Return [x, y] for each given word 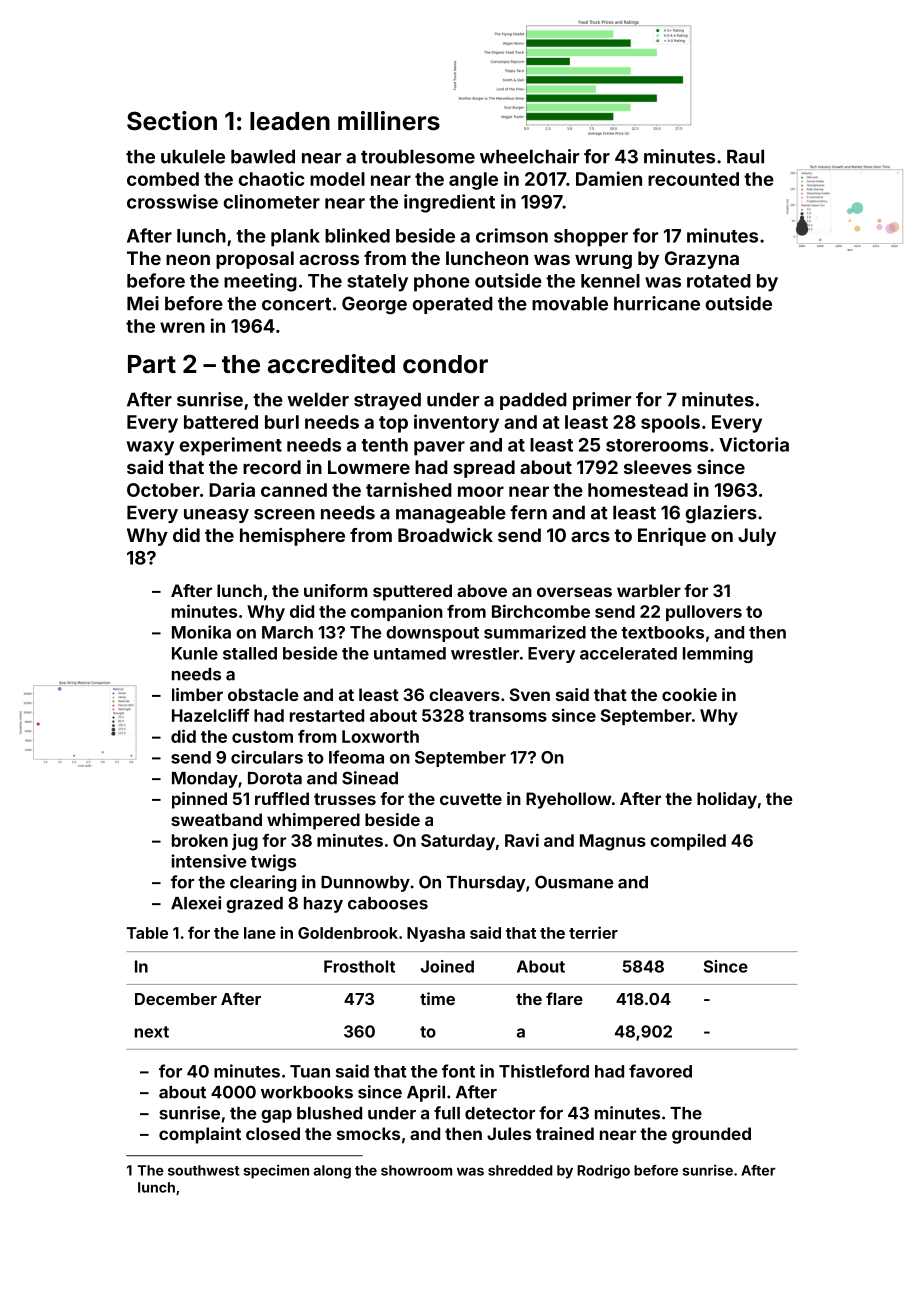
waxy [150, 448]
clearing [263, 883]
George [374, 305]
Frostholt [359, 966]
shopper [591, 238]
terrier [593, 932]
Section [172, 121]
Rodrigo [603, 1172]
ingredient [449, 203]
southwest [203, 1170]
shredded [520, 1170]
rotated [719, 281]
